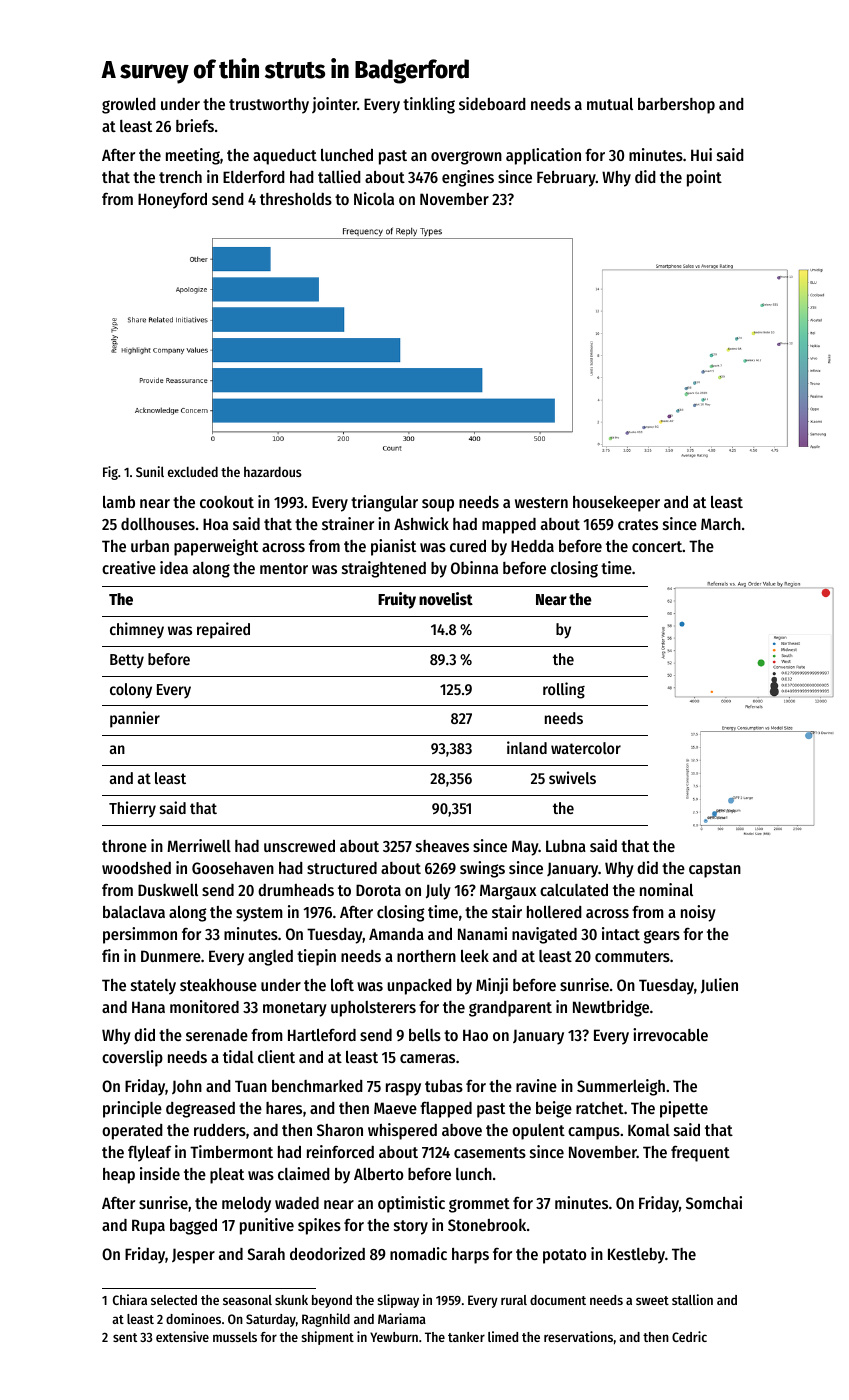 The image size is (849, 1400). Describe the element at coordinates (247, 1300) in the document. I see `seasonal` at that location.
